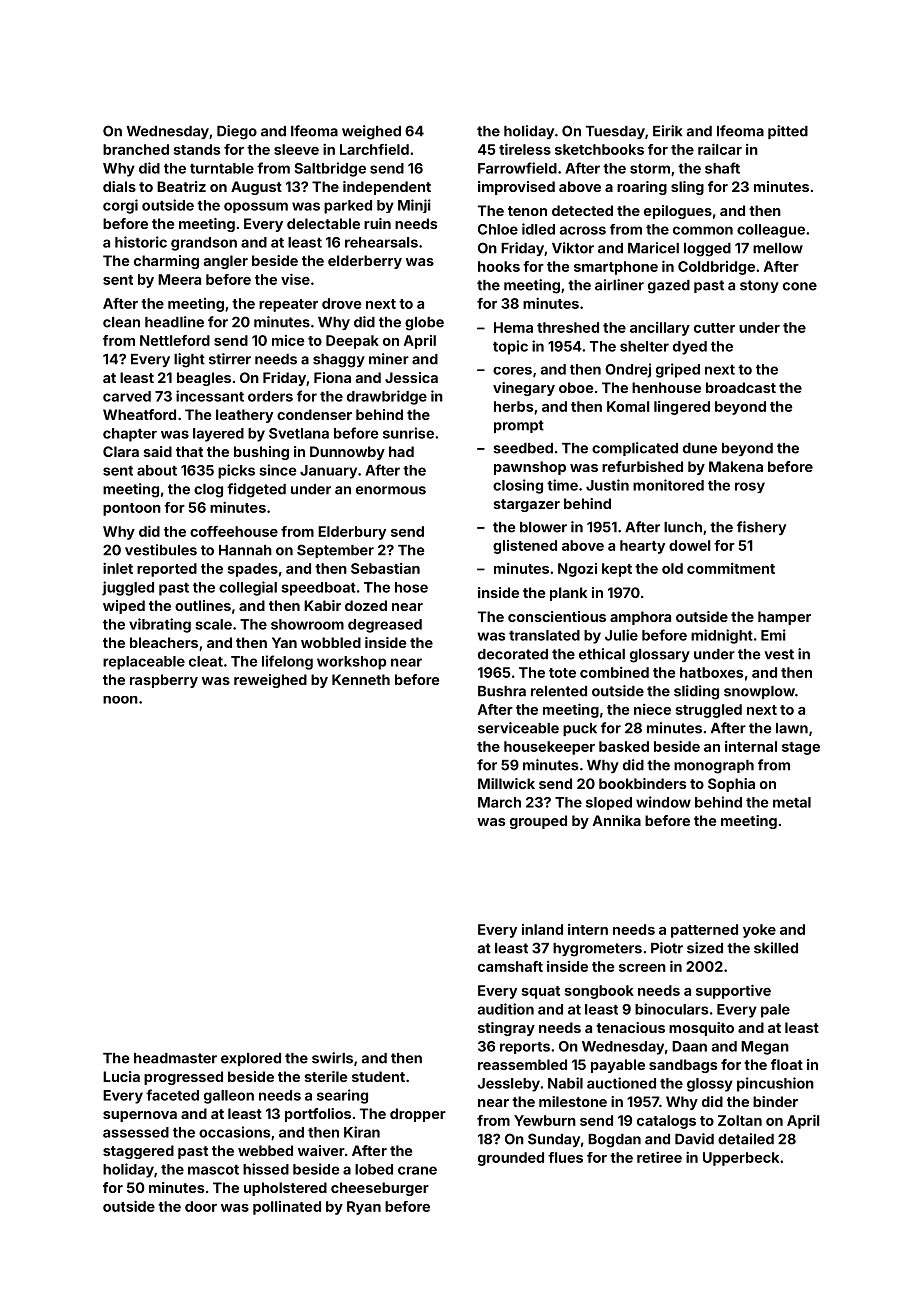 This screenshot has width=924, height=1308. I want to click on amphora, so click(640, 618).
